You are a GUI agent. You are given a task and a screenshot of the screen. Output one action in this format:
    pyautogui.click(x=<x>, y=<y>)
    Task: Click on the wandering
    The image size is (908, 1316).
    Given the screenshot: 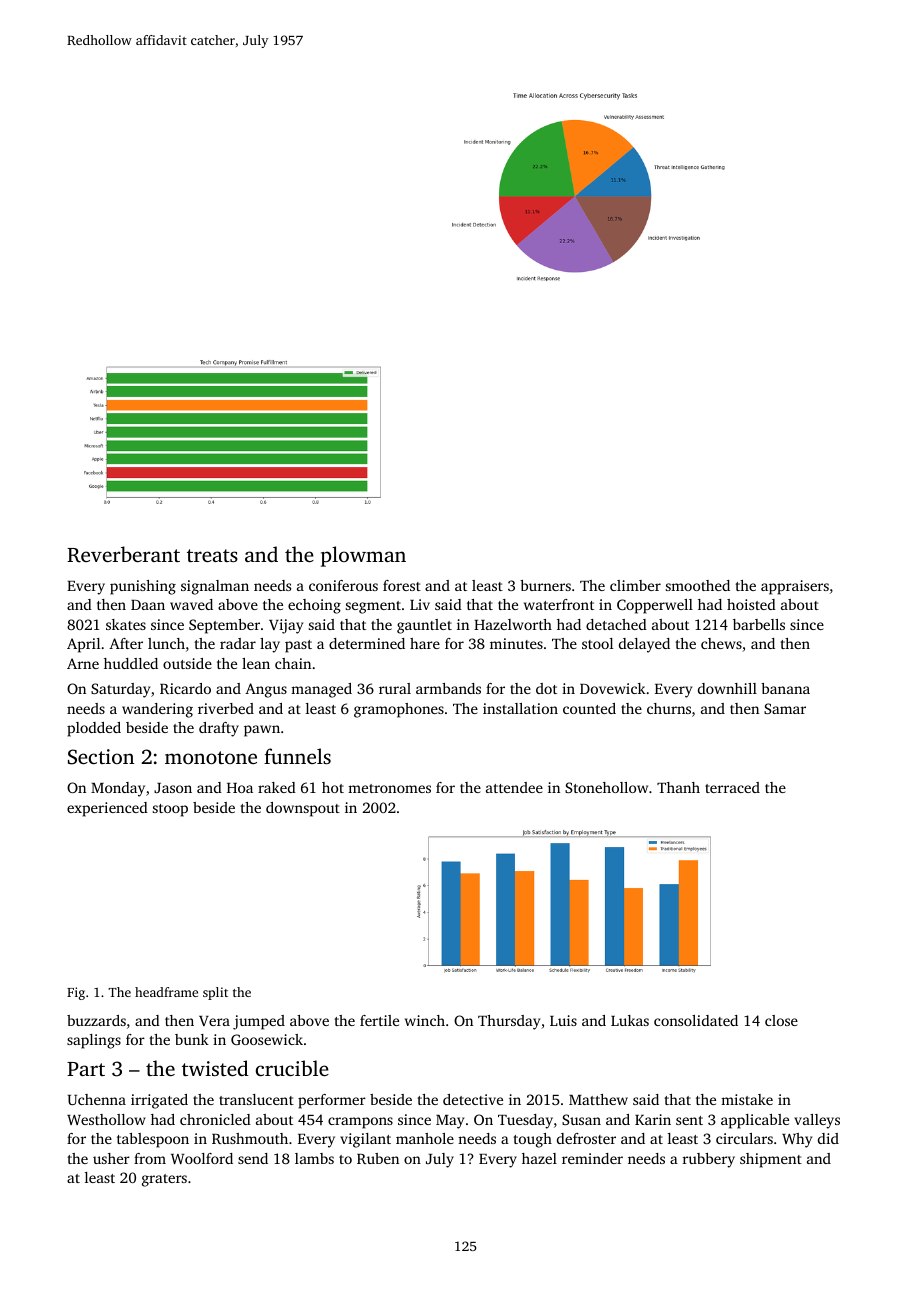 What is the action you would take?
    pyautogui.click(x=157, y=710)
